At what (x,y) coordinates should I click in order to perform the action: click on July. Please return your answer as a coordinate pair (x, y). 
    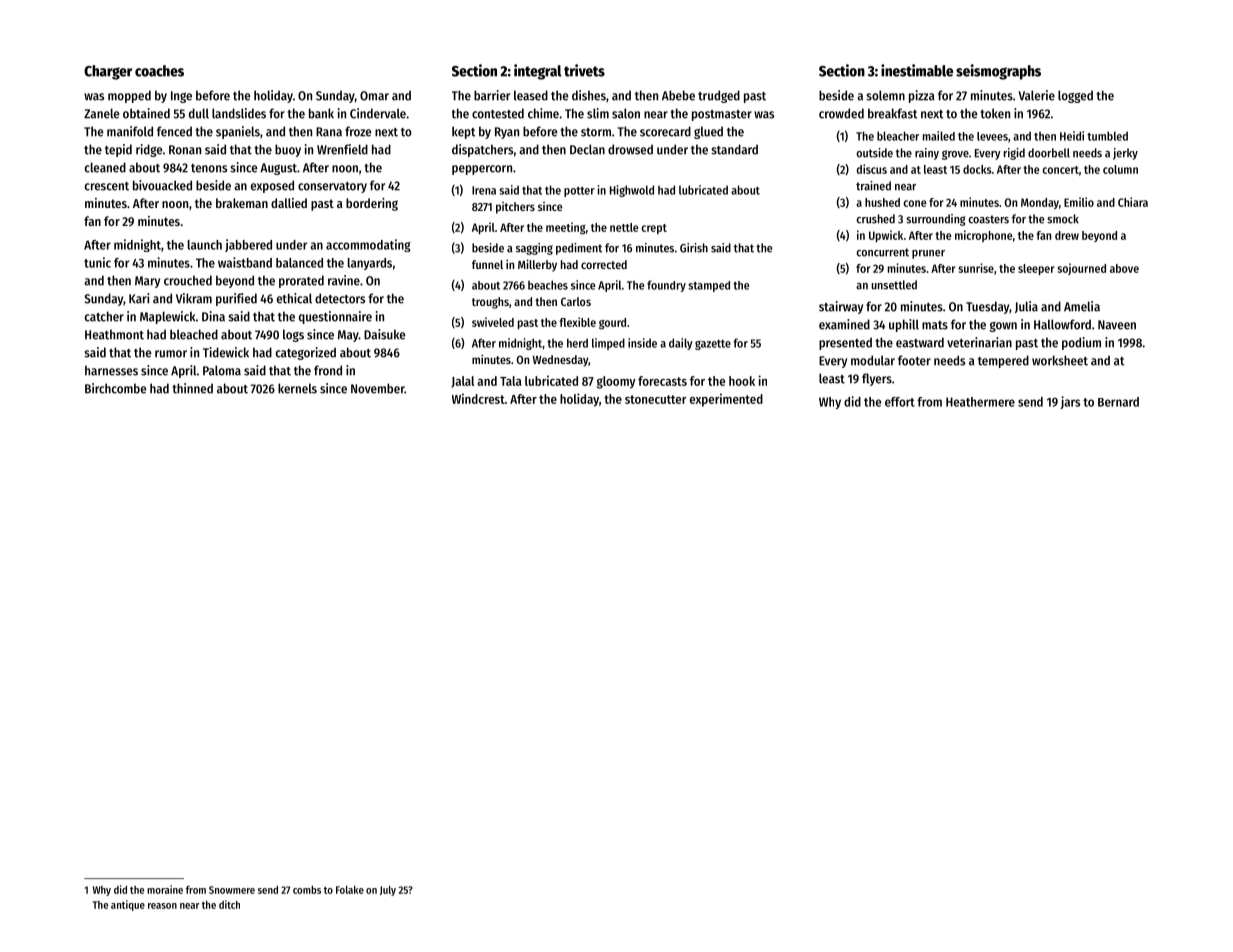
    Looking at the image, I should click on (388, 891).
